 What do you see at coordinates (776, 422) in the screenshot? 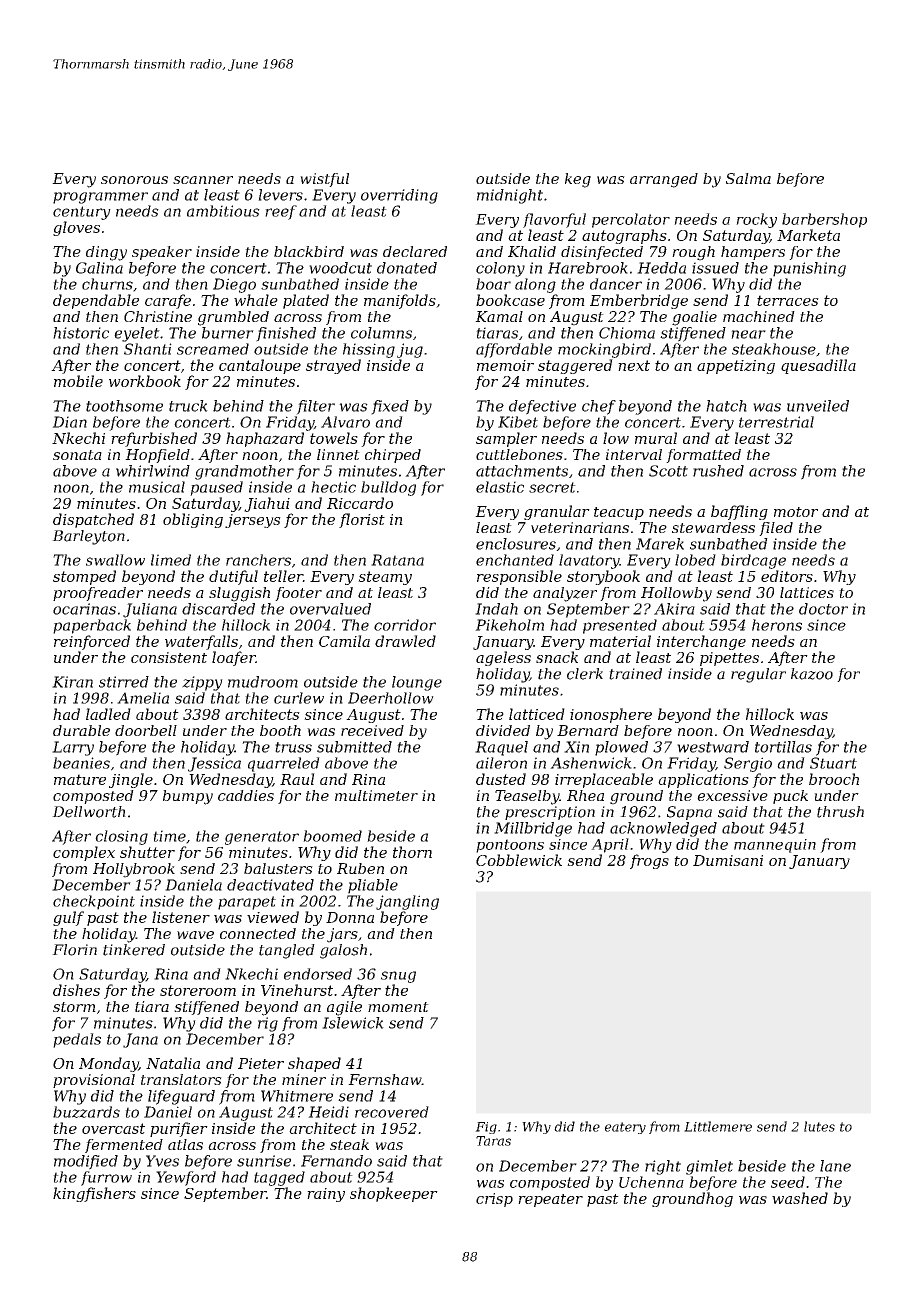
I see `terrestrial` at bounding box center [776, 422].
